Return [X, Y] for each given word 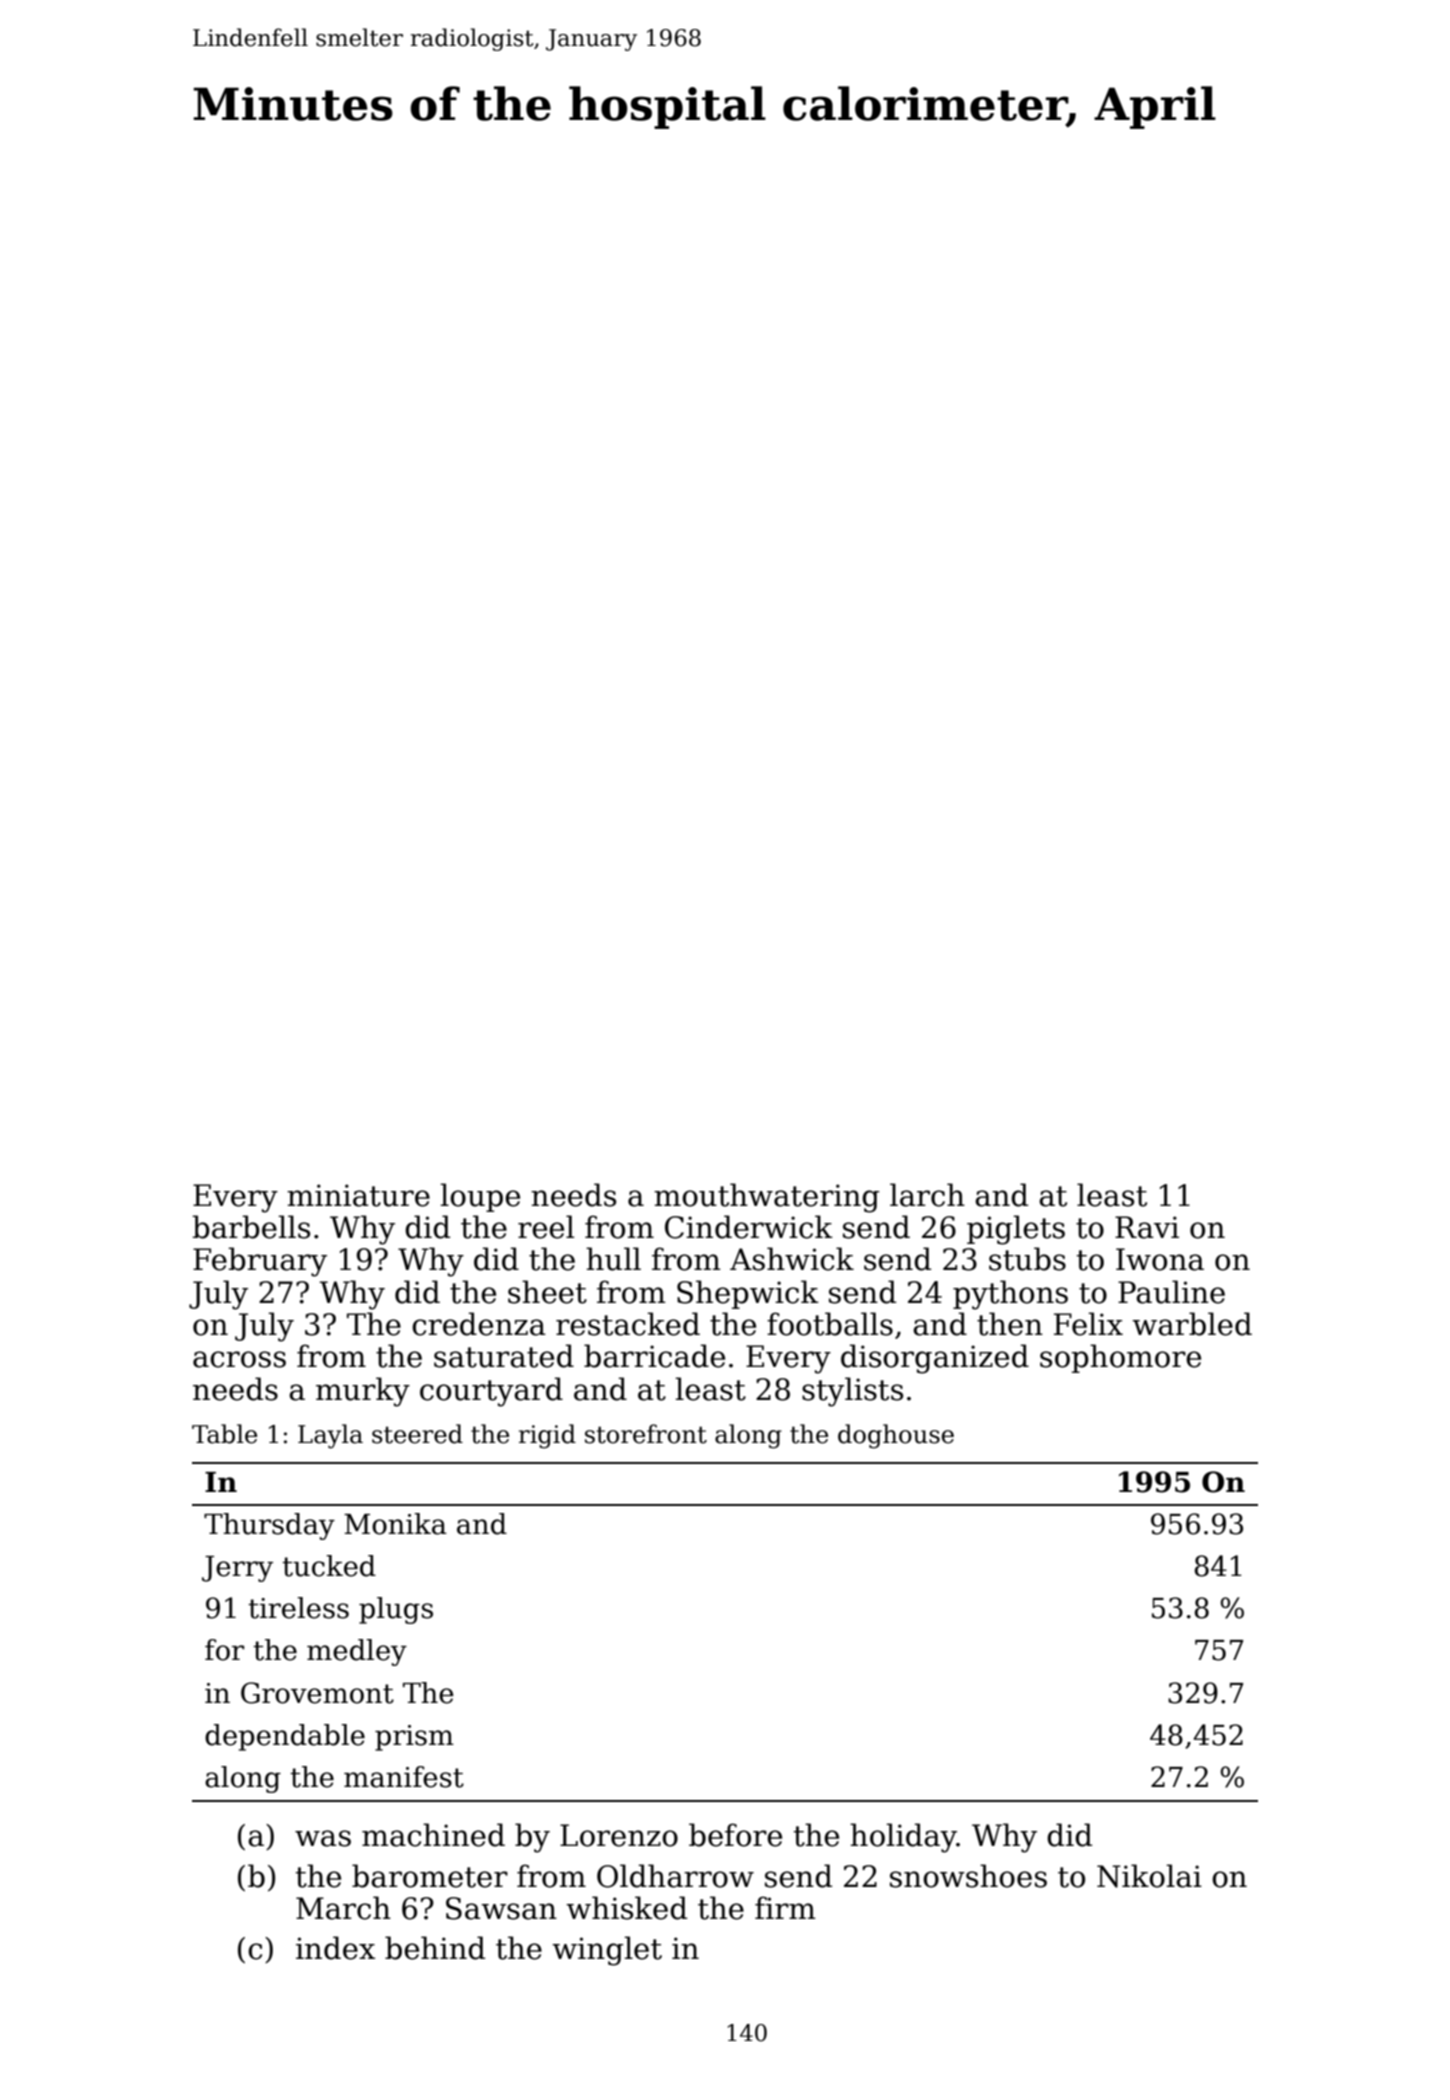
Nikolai [1149, 1876]
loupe [480, 1197]
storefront [646, 1434]
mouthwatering [766, 1198]
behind [435, 1948]
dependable [285, 1737]
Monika [395, 1524]
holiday [903, 1838]
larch [927, 1195]
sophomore [1120, 1358]
